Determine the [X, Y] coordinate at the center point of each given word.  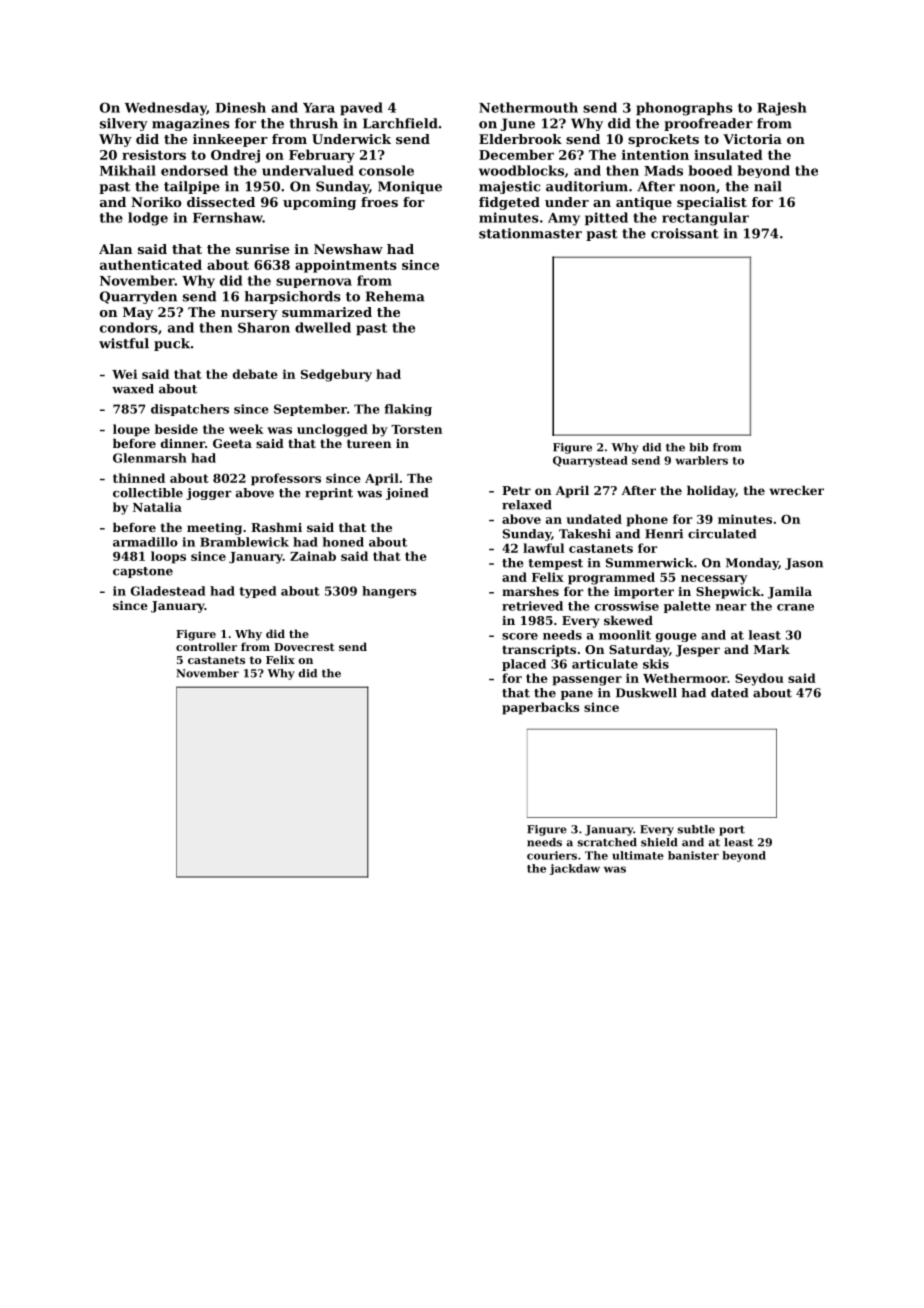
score [520, 636]
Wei [124, 374]
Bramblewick [244, 542]
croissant [685, 233]
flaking [408, 410]
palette [687, 607]
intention [655, 155]
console [386, 170]
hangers [389, 592]
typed [257, 592]
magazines [191, 124]
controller [206, 646]
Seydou [759, 679]
